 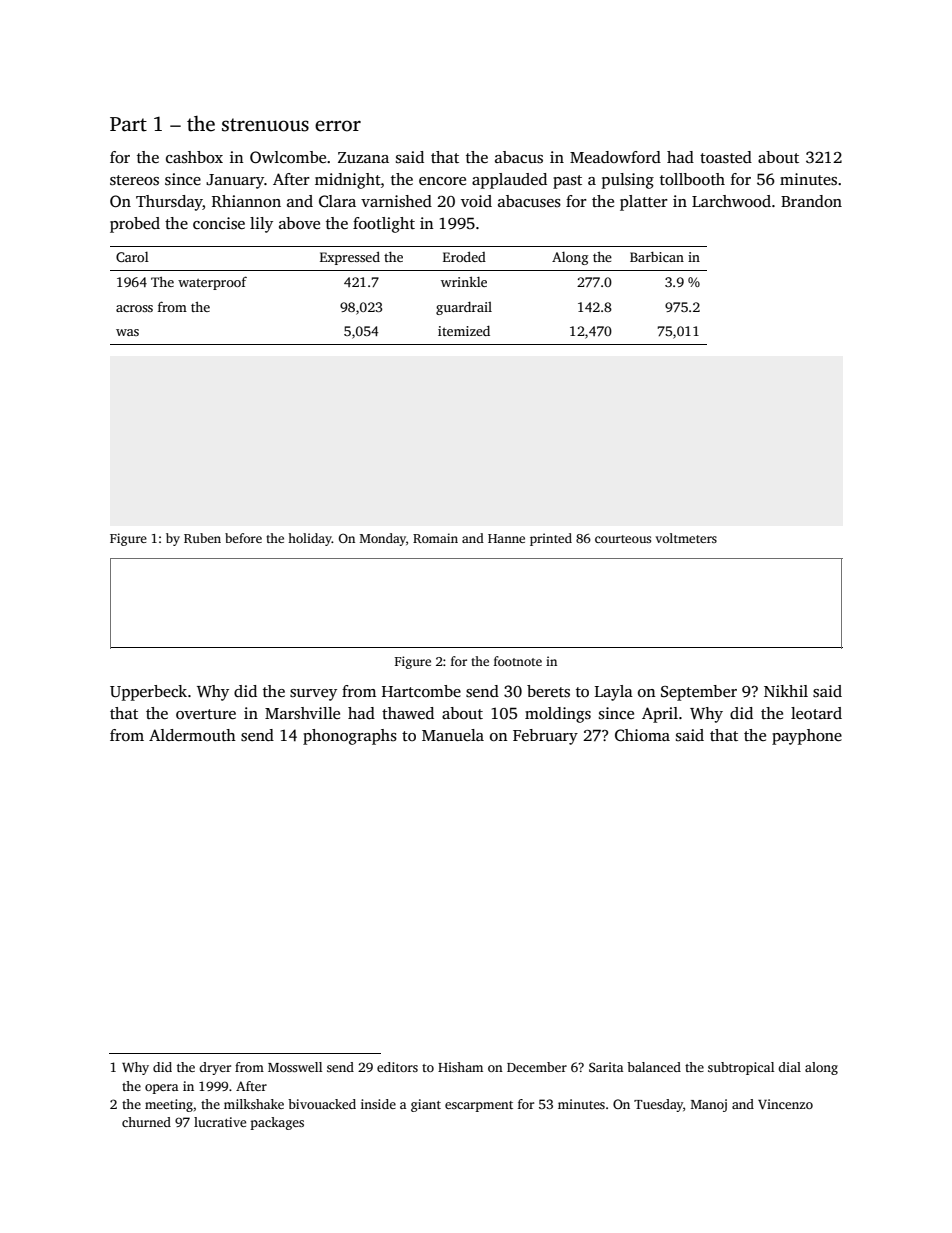 I want to click on Ruben, so click(x=202, y=538).
